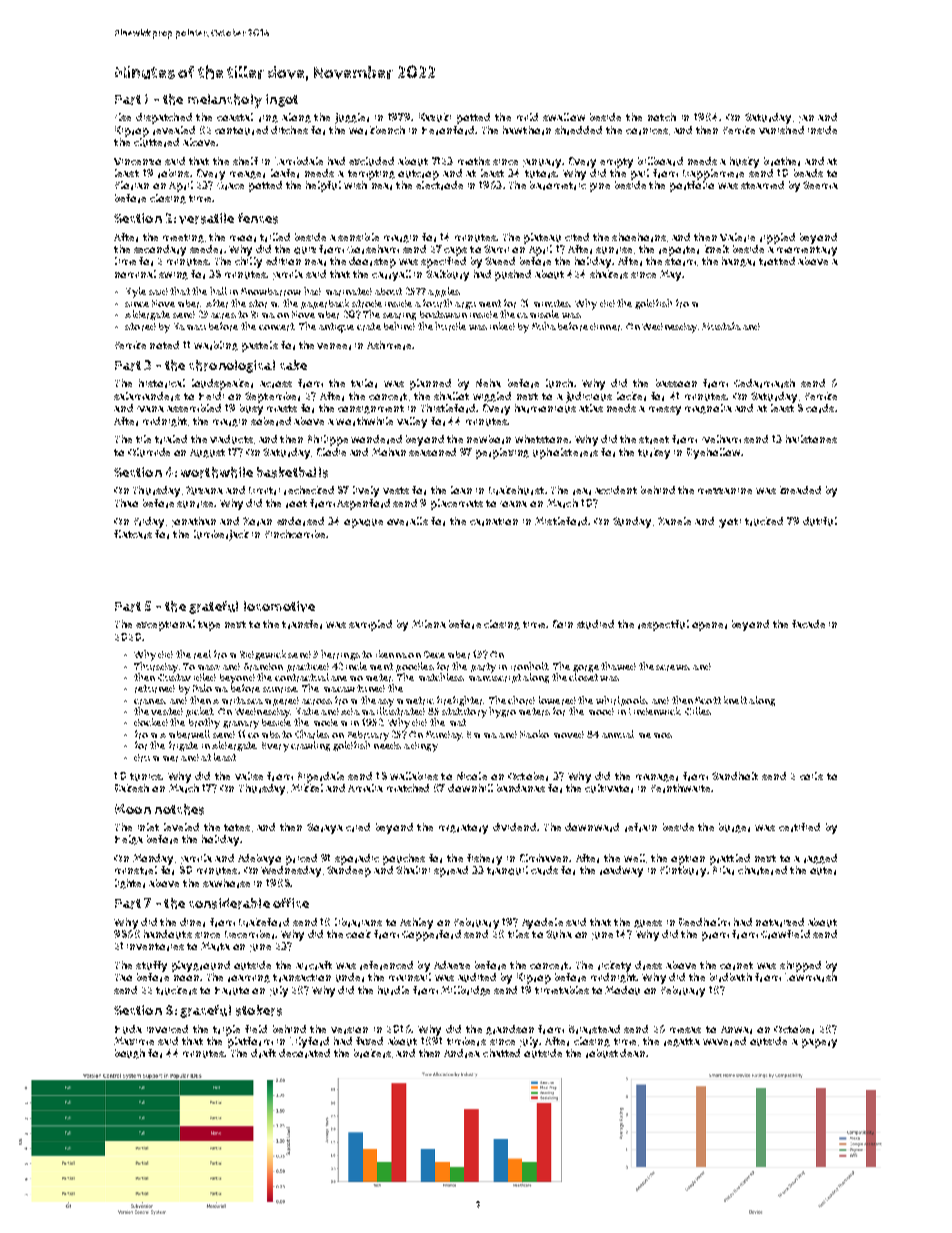  What do you see at coordinates (249, 979) in the screenshot?
I see `roaming` at bounding box center [249, 979].
